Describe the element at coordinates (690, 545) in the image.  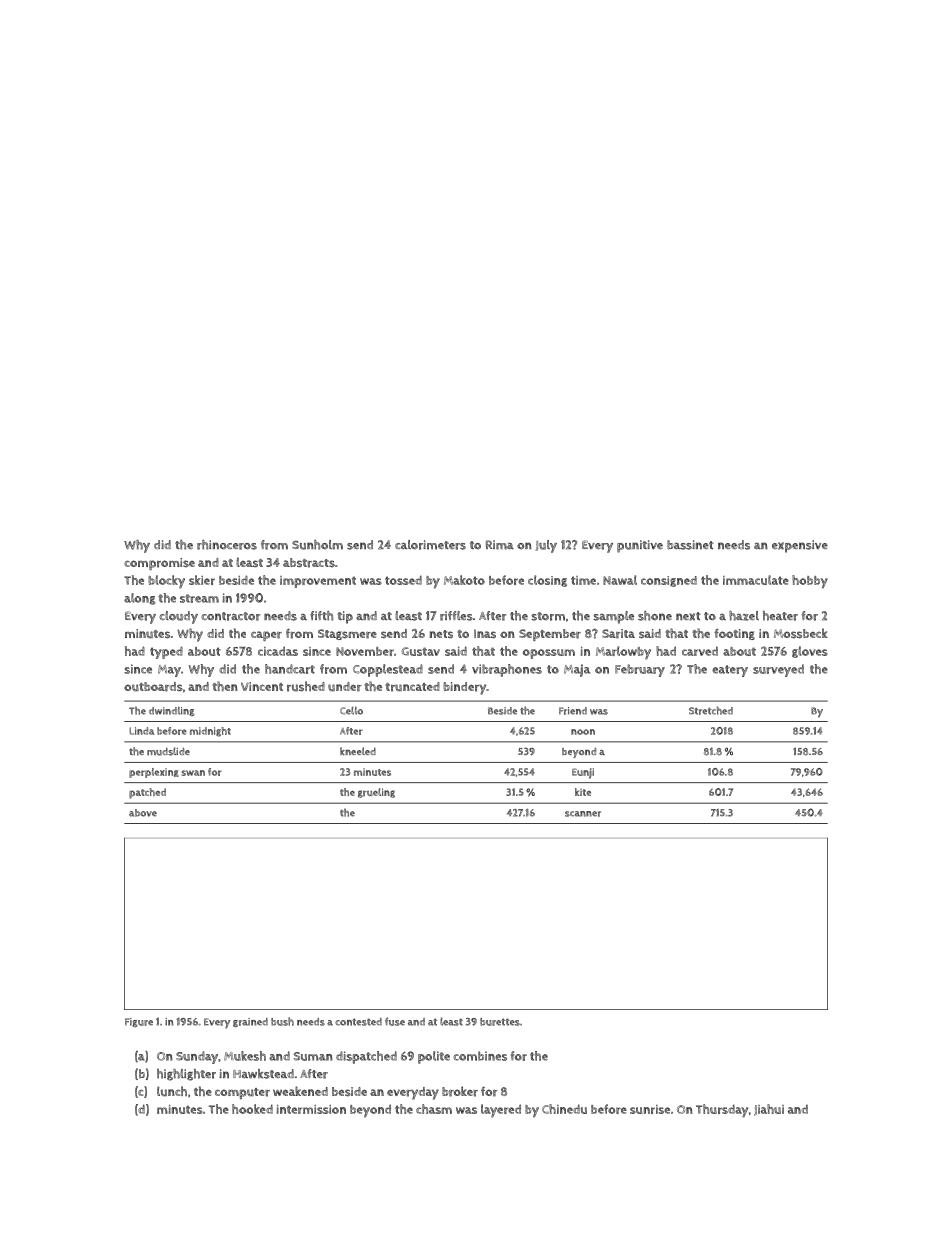
I see `bassinet` at that location.
